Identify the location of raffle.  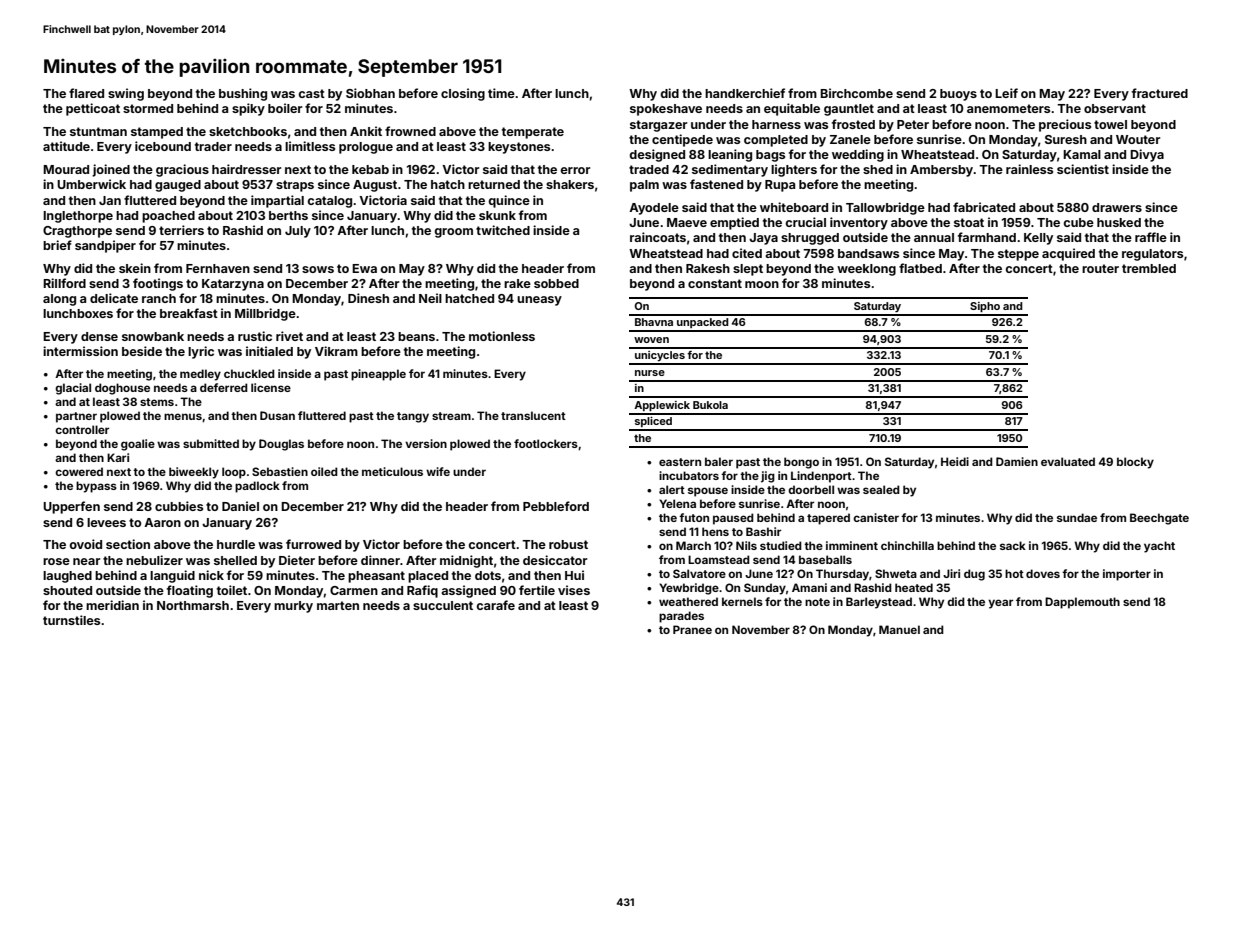
(1151, 237).
